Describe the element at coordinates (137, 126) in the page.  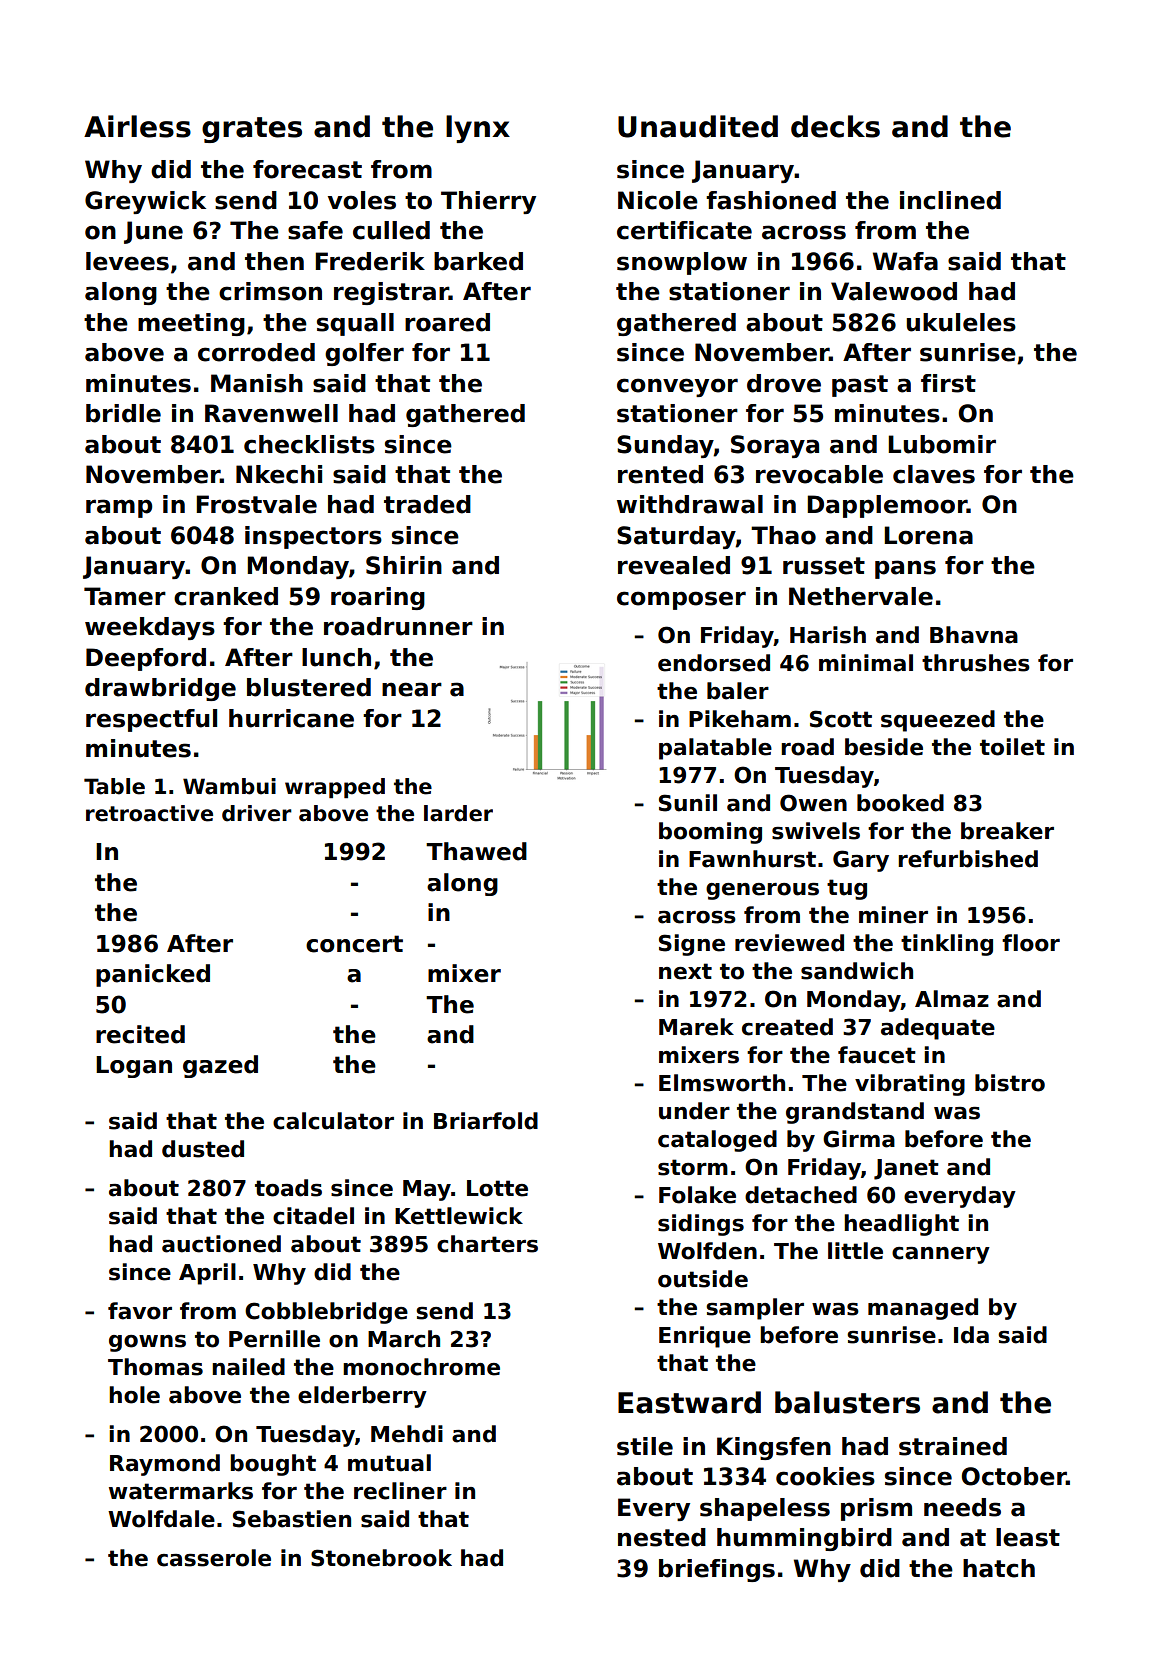
I see `Airless` at that location.
